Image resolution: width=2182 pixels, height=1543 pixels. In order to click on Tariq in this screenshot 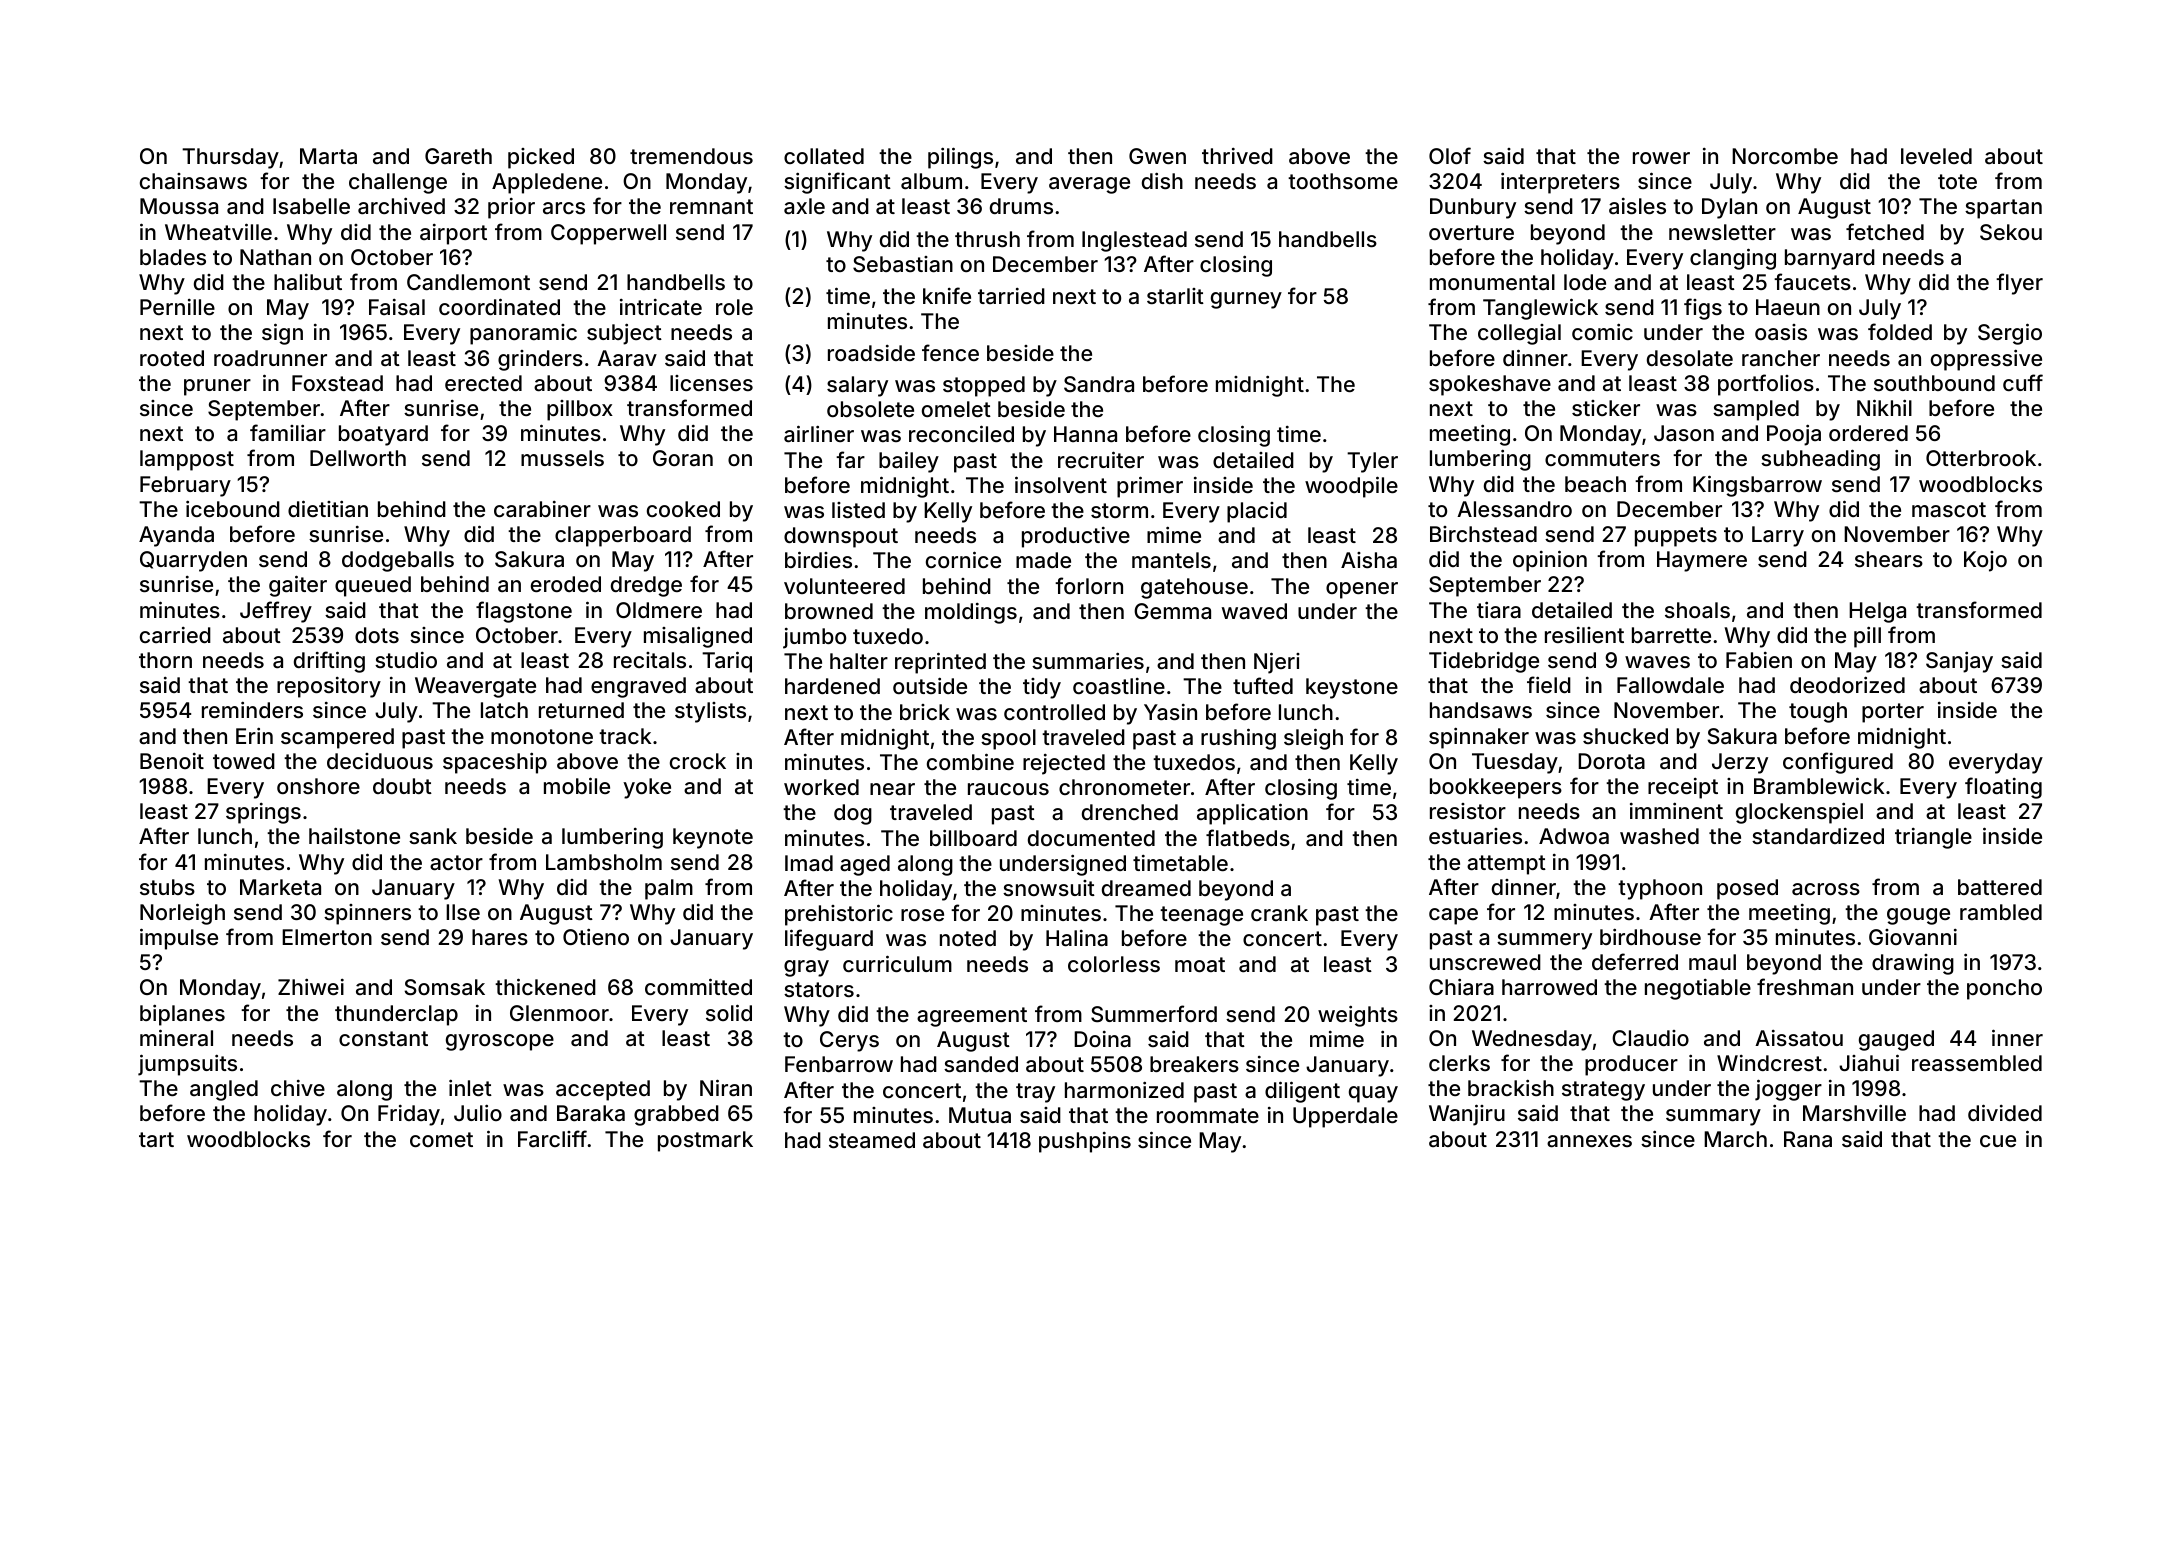, I will do `click(727, 662)`.
